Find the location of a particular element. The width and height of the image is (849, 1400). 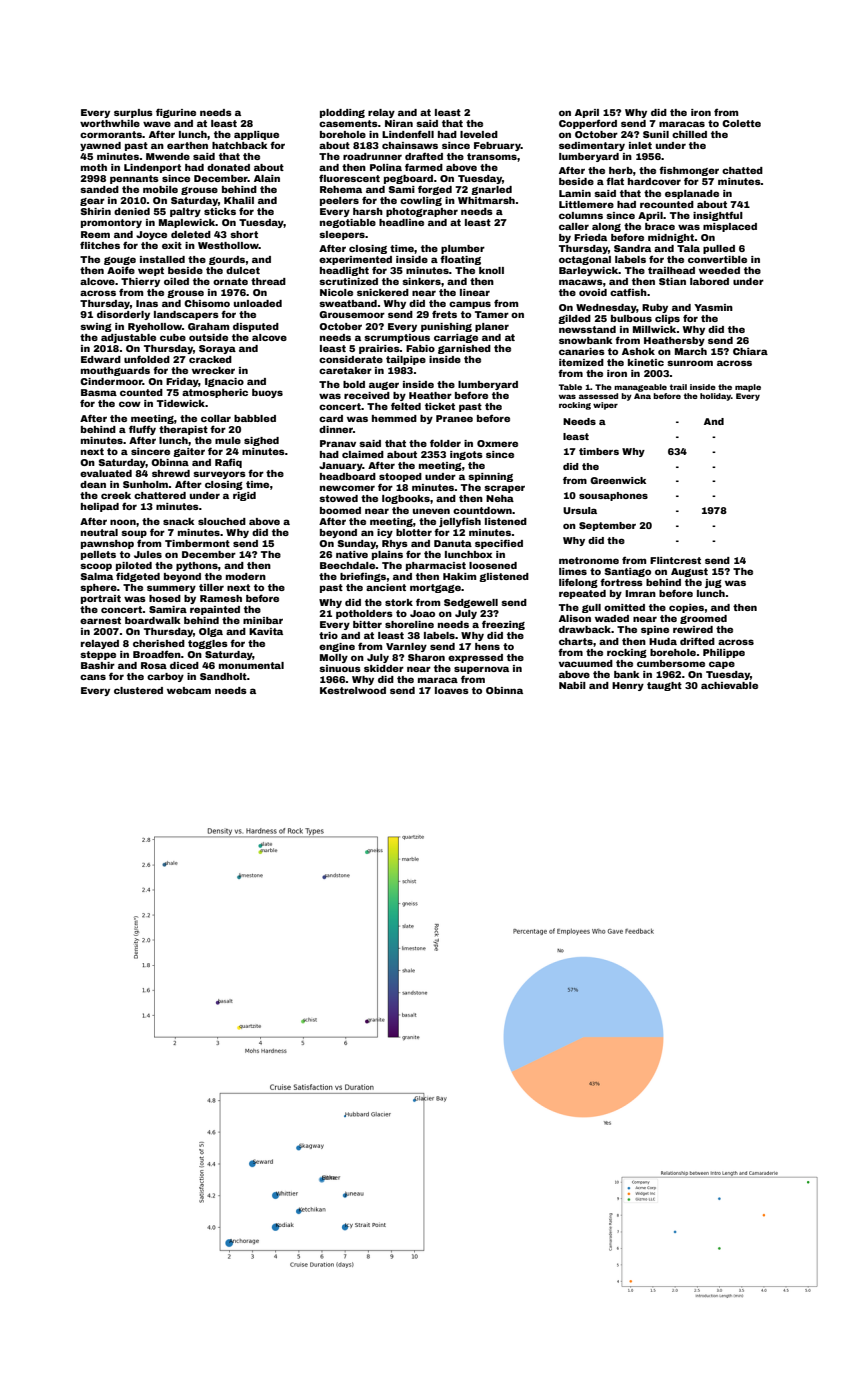

Sedgewell is located at coordinates (471, 603).
